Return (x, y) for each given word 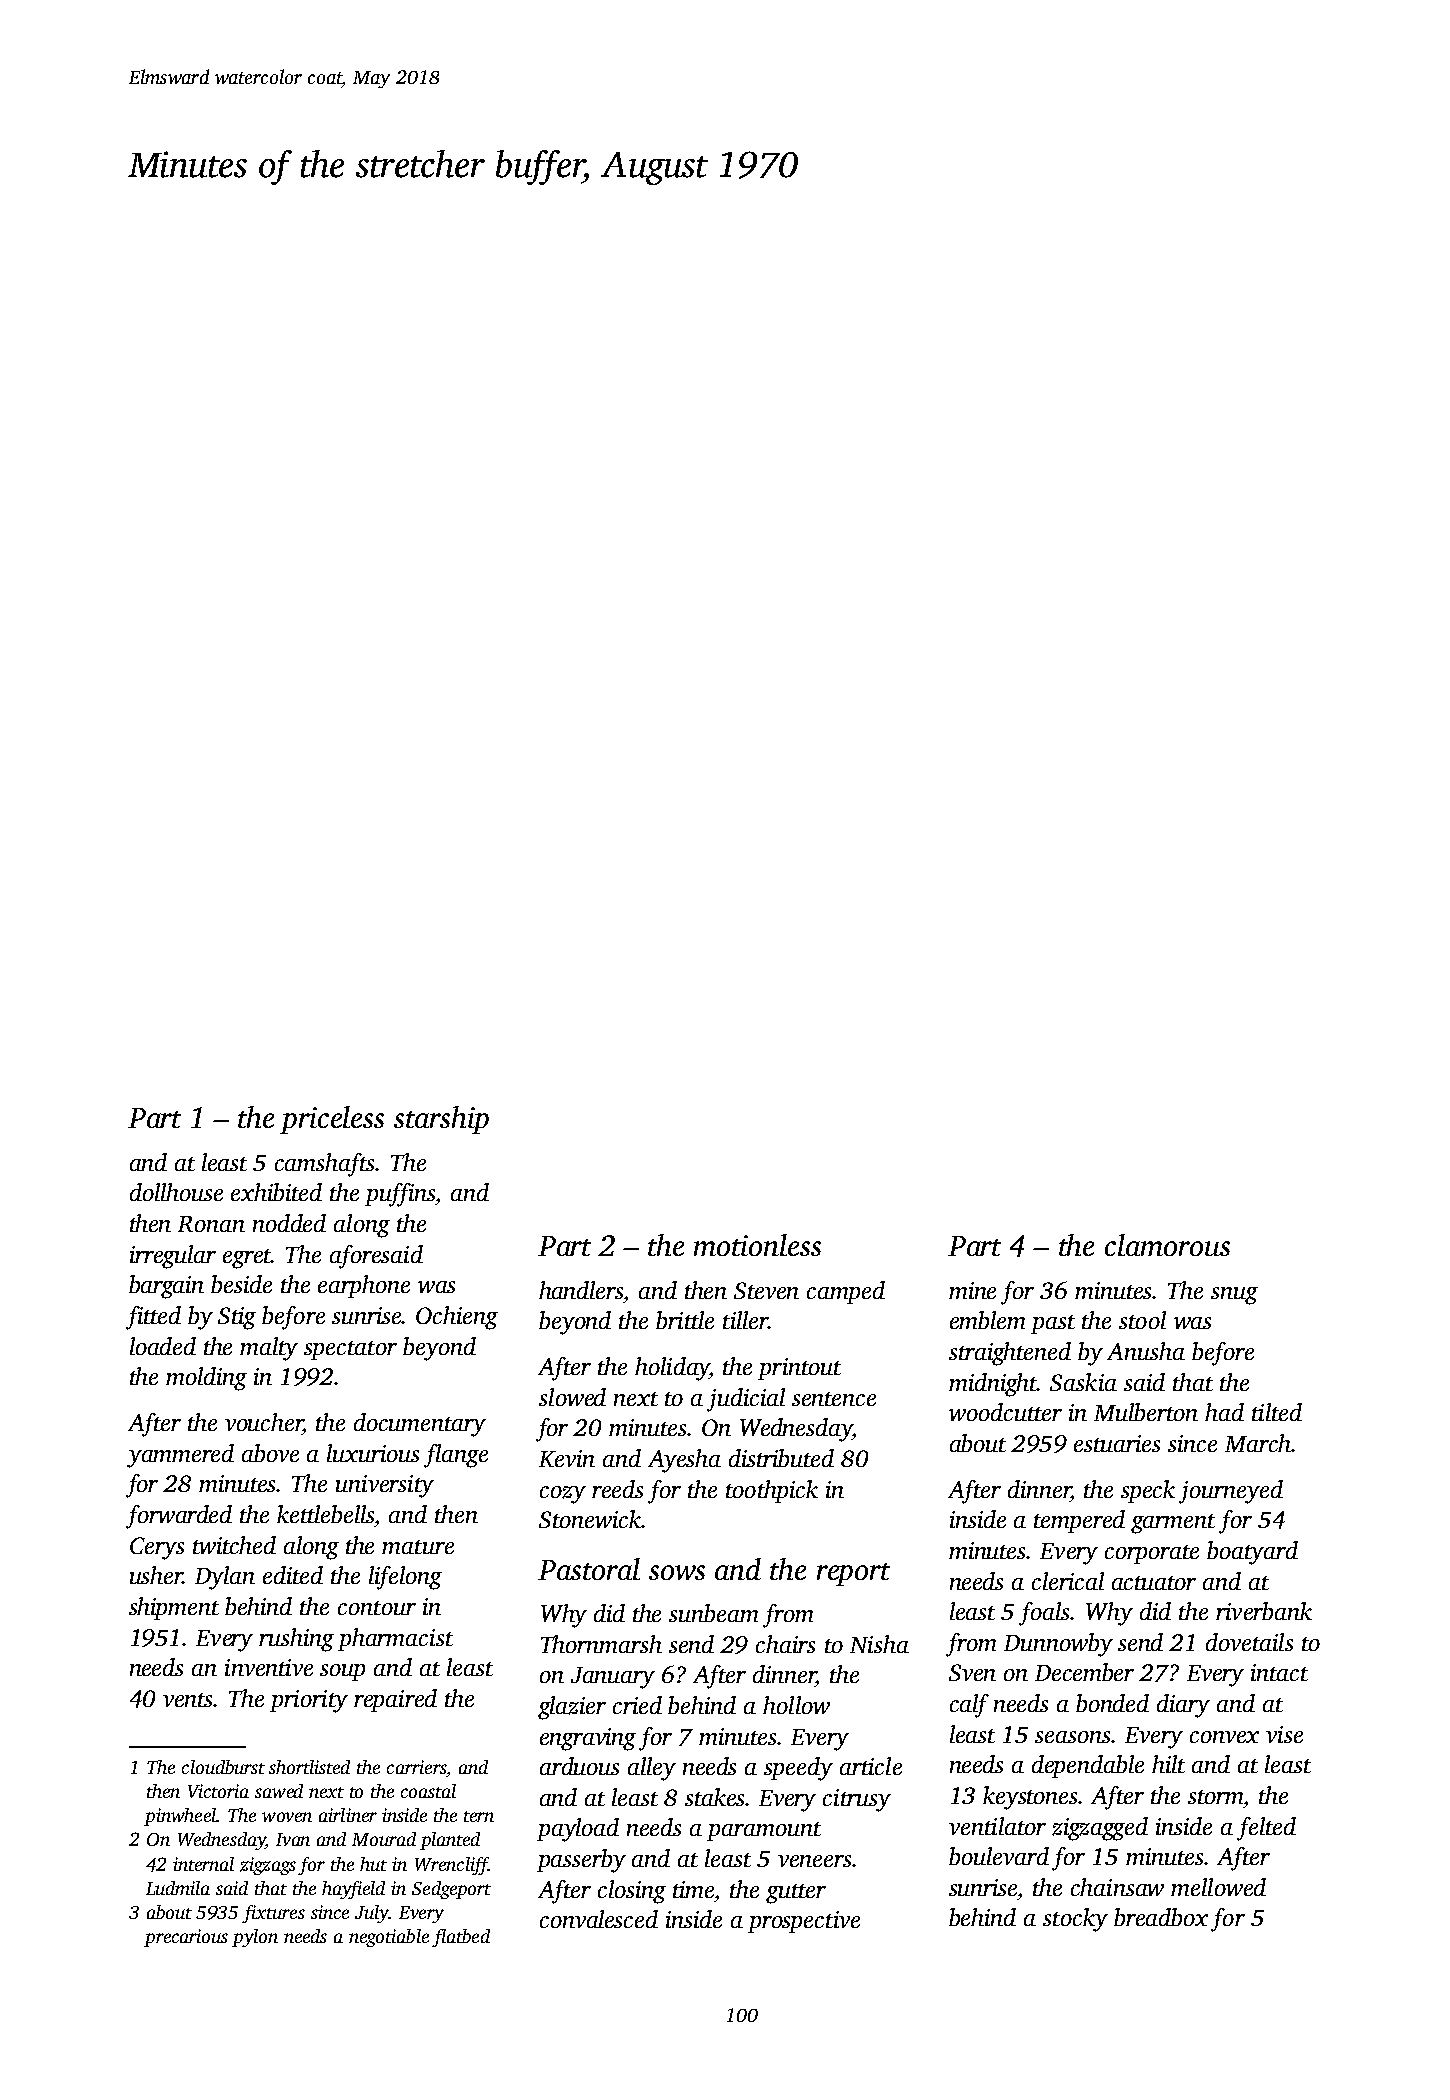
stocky (1075, 1920)
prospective (804, 1922)
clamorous (1167, 1245)
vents (188, 1700)
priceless (332, 1120)
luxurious (373, 1453)
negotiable (389, 1938)
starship (441, 1120)
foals (1045, 1614)
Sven (972, 1672)
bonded (1112, 1703)
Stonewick (590, 1519)
